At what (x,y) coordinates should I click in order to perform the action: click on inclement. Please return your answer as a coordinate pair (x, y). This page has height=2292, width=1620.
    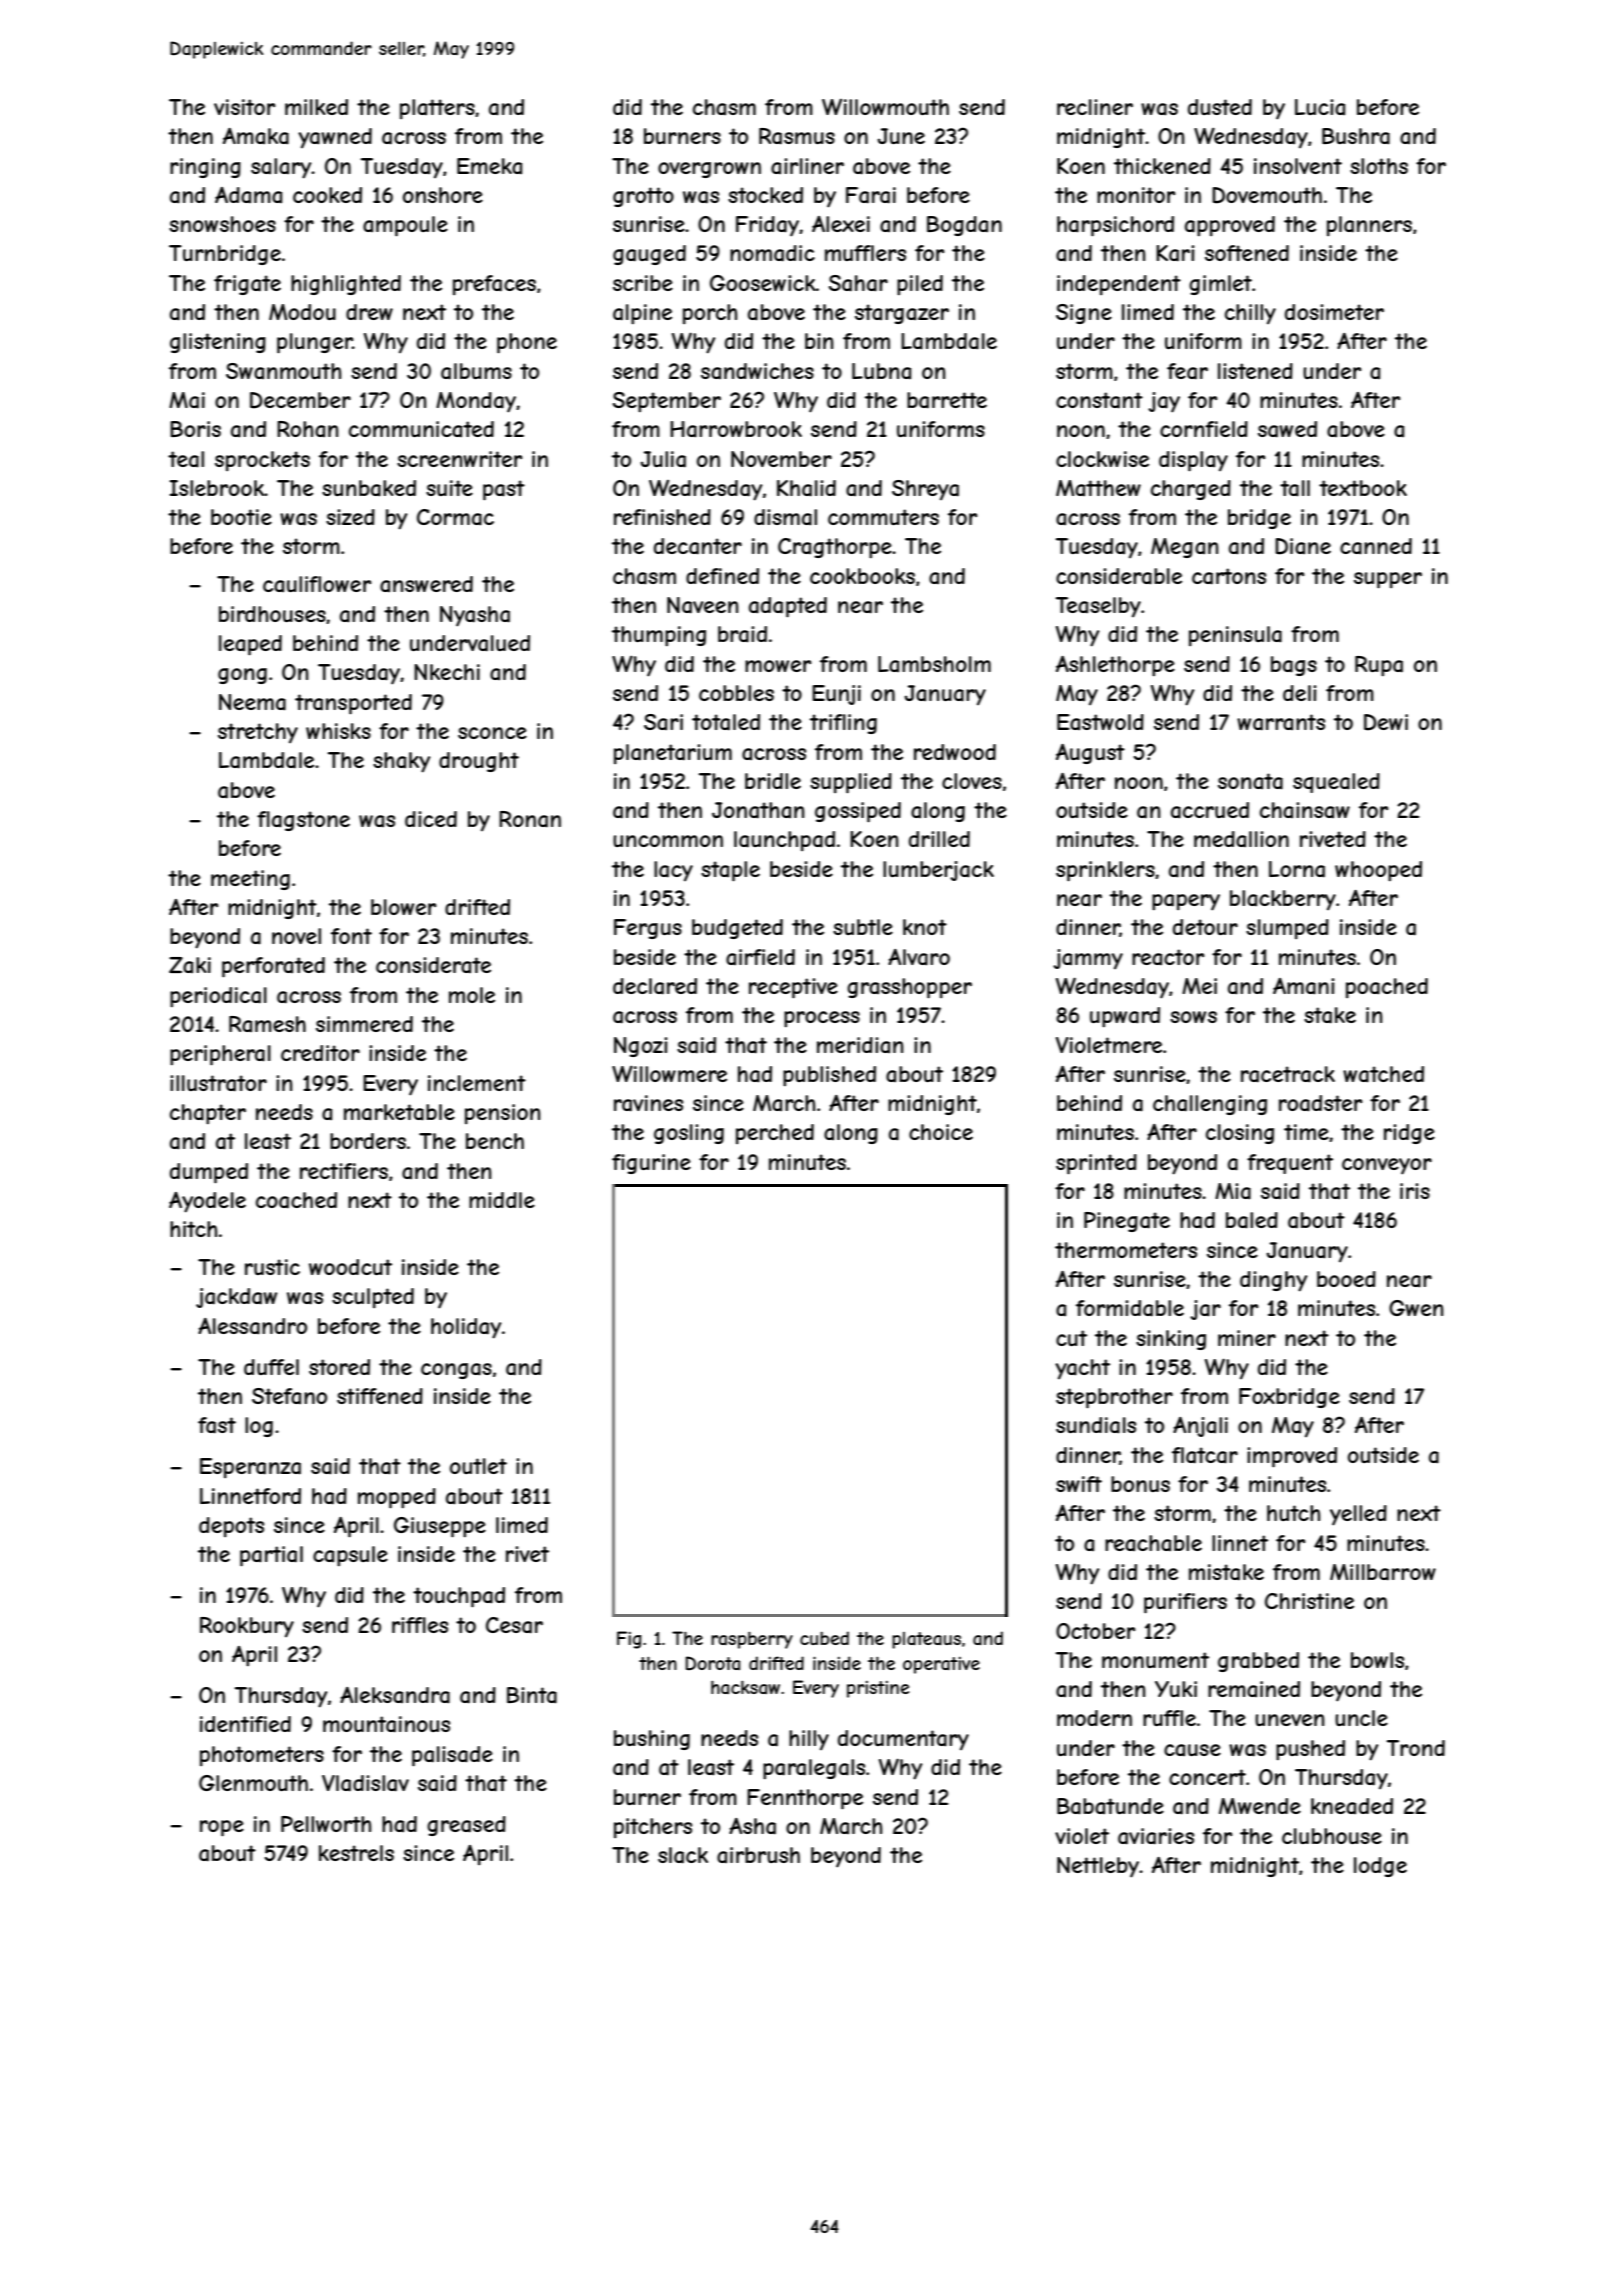
    Looking at the image, I should click on (477, 1083).
